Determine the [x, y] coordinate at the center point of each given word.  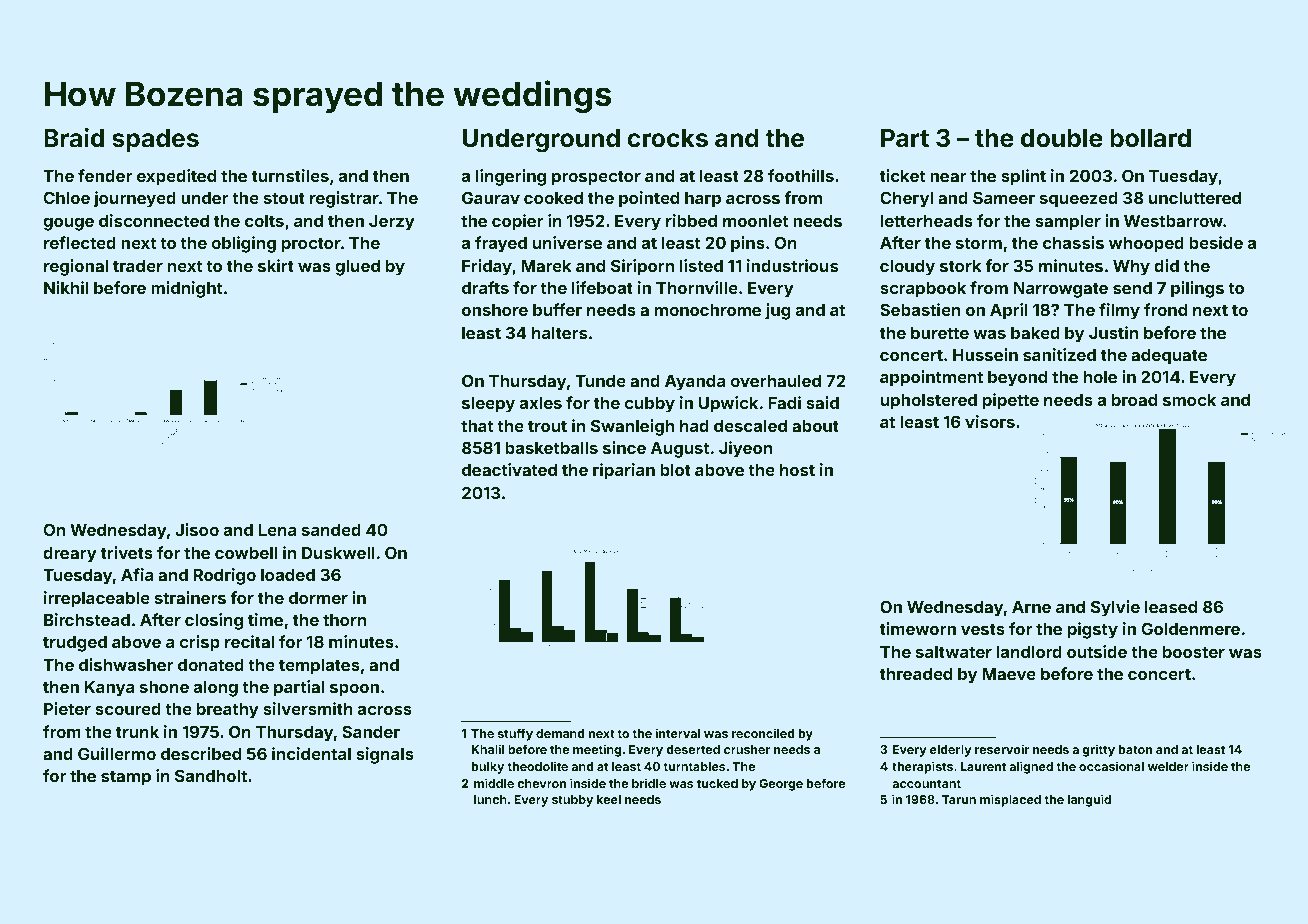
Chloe [67, 197]
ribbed [691, 220]
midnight [186, 289]
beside [1216, 242]
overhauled [775, 381]
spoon [354, 690]
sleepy [488, 405]
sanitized [1059, 354]
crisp [199, 643]
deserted [693, 749]
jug [778, 311]
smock [1189, 400]
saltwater [954, 652]
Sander [371, 731]
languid [1089, 800]
